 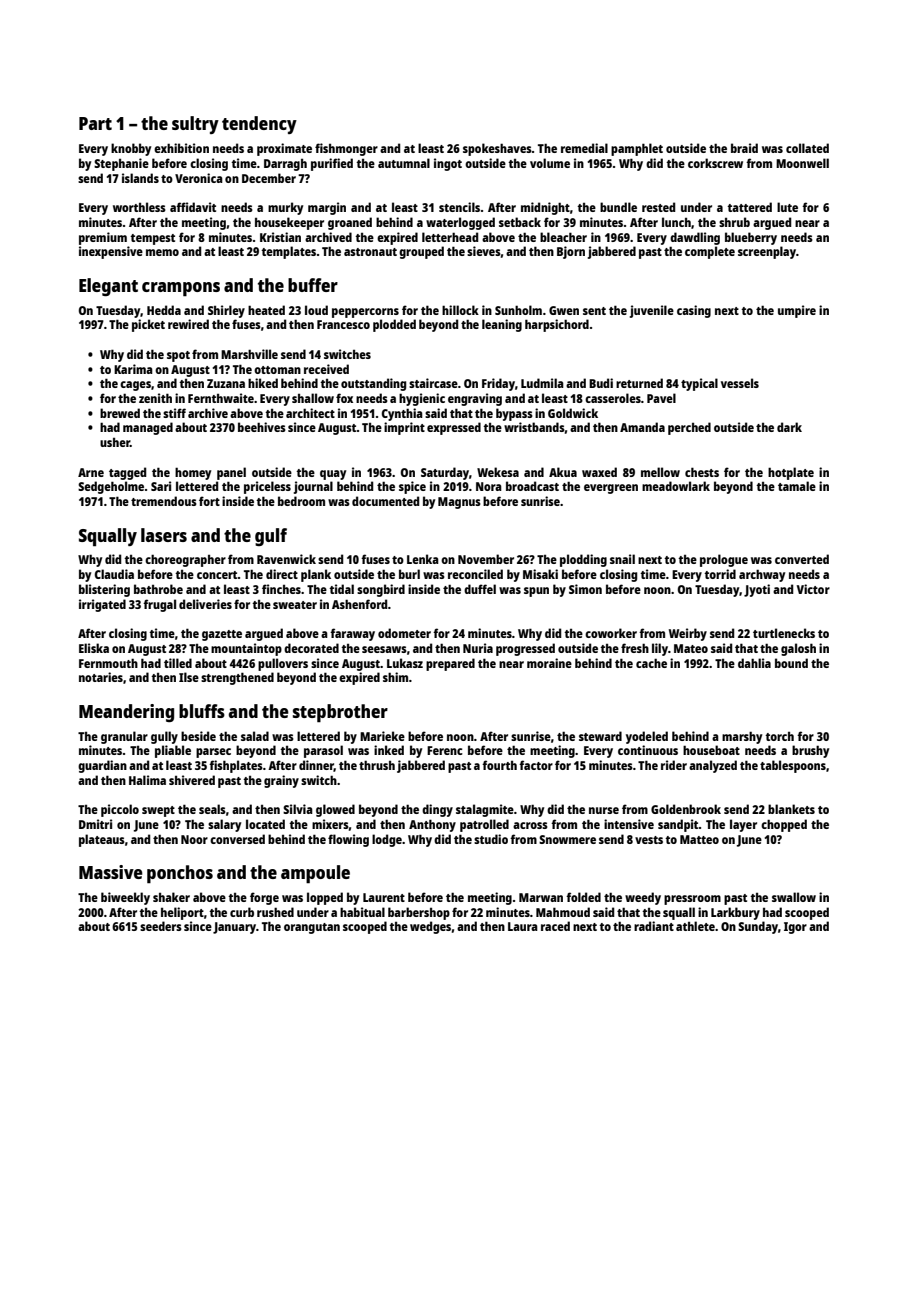 I want to click on mountaintop, so click(x=246, y=649).
